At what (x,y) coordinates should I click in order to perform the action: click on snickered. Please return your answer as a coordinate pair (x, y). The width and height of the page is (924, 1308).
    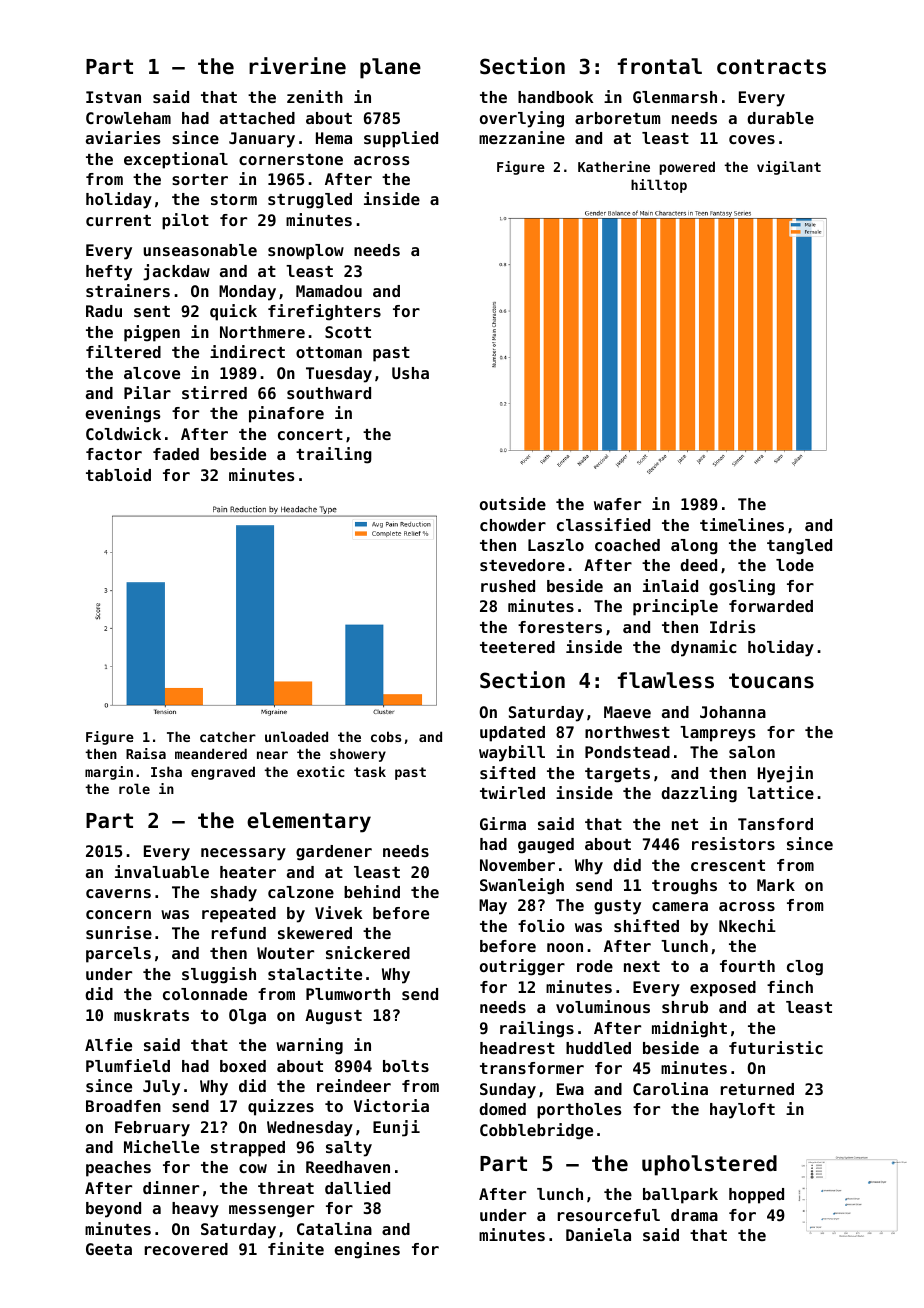
    Looking at the image, I should click on (368, 952).
